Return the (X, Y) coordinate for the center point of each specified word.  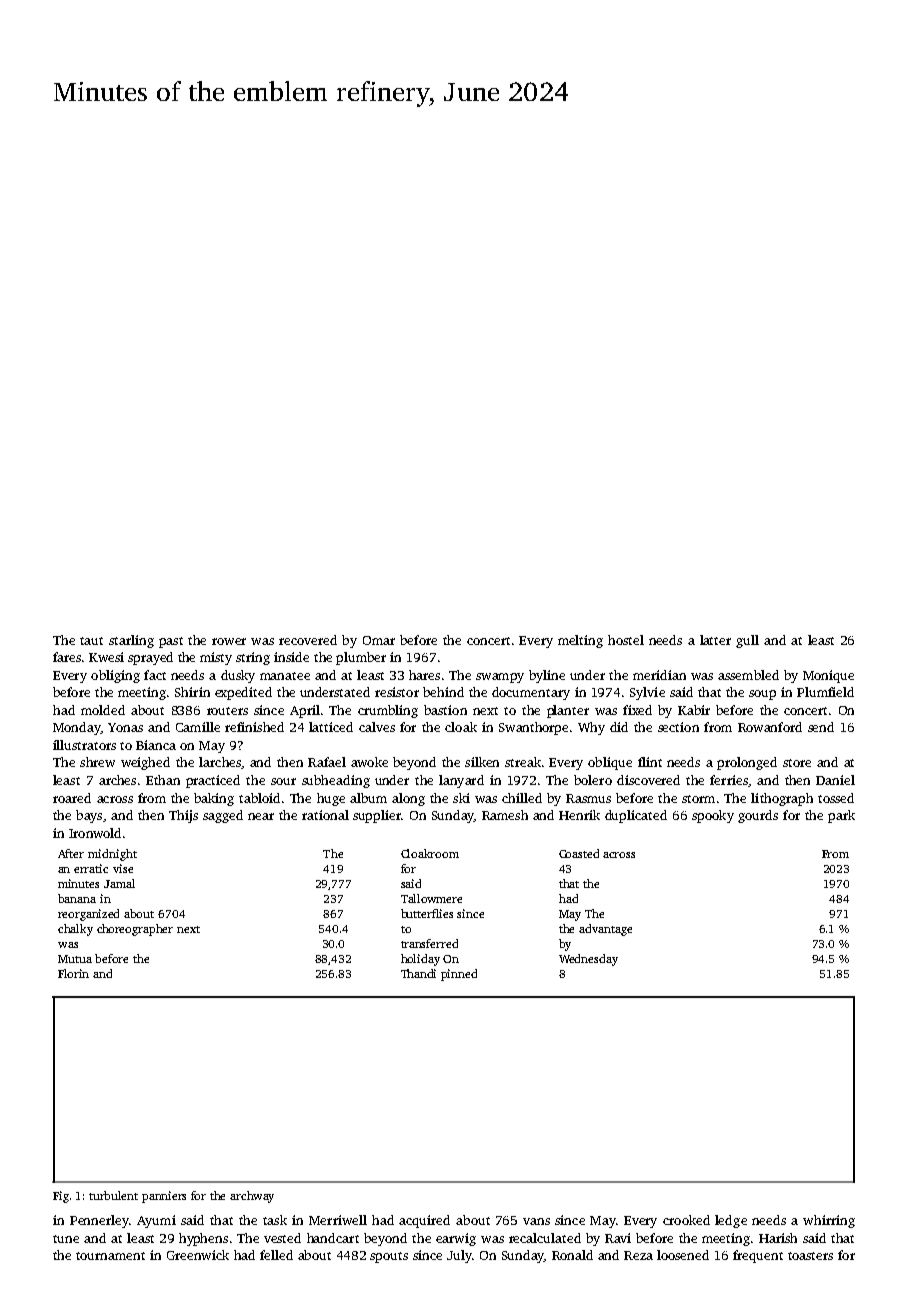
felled (276, 1255)
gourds (758, 816)
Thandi (418, 973)
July (459, 1256)
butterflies (427, 913)
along (408, 799)
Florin (73, 973)
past (171, 642)
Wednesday (588, 960)
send (821, 727)
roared (72, 798)
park (841, 816)
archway (252, 1197)
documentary (531, 693)
